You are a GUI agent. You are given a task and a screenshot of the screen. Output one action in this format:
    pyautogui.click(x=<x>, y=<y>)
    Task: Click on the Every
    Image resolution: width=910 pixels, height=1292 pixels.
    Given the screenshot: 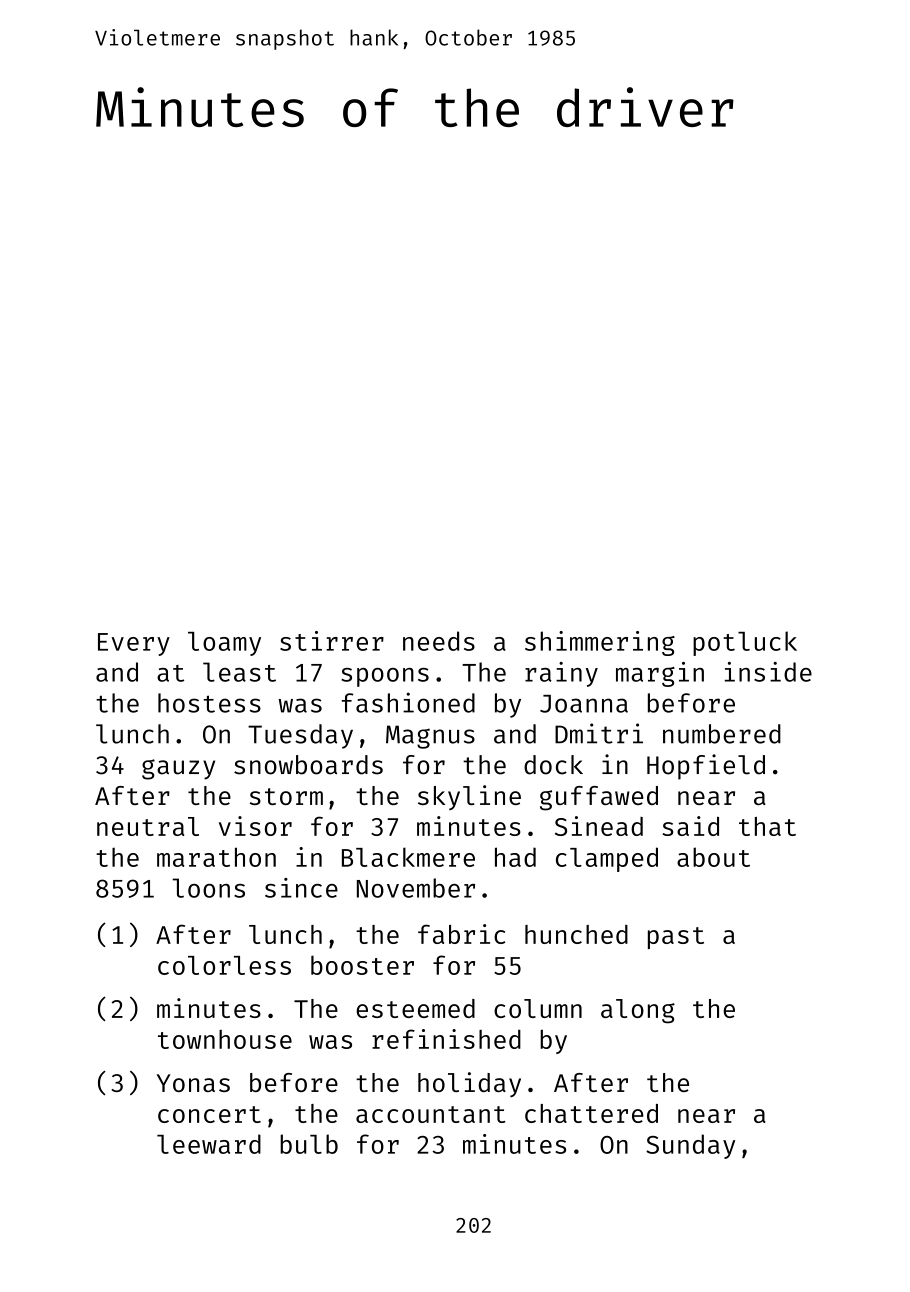 What is the action you would take?
    pyautogui.click(x=134, y=644)
